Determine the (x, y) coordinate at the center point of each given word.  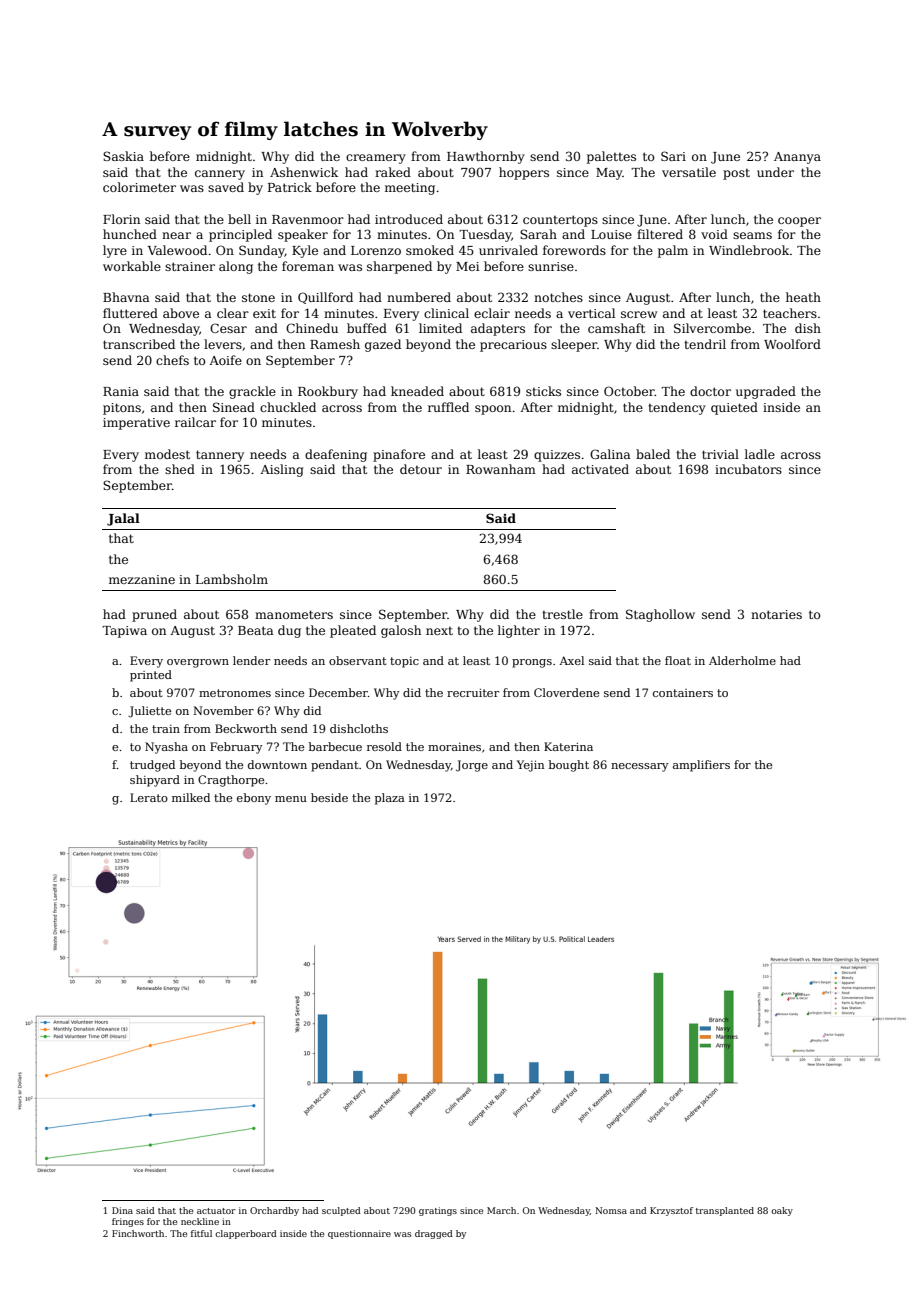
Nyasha (166, 748)
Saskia (123, 156)
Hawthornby (486, 157)
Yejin (530, 766)
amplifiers (701, 766)
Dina (122, 1210)
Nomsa (611, 1210)
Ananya (797, 158)
